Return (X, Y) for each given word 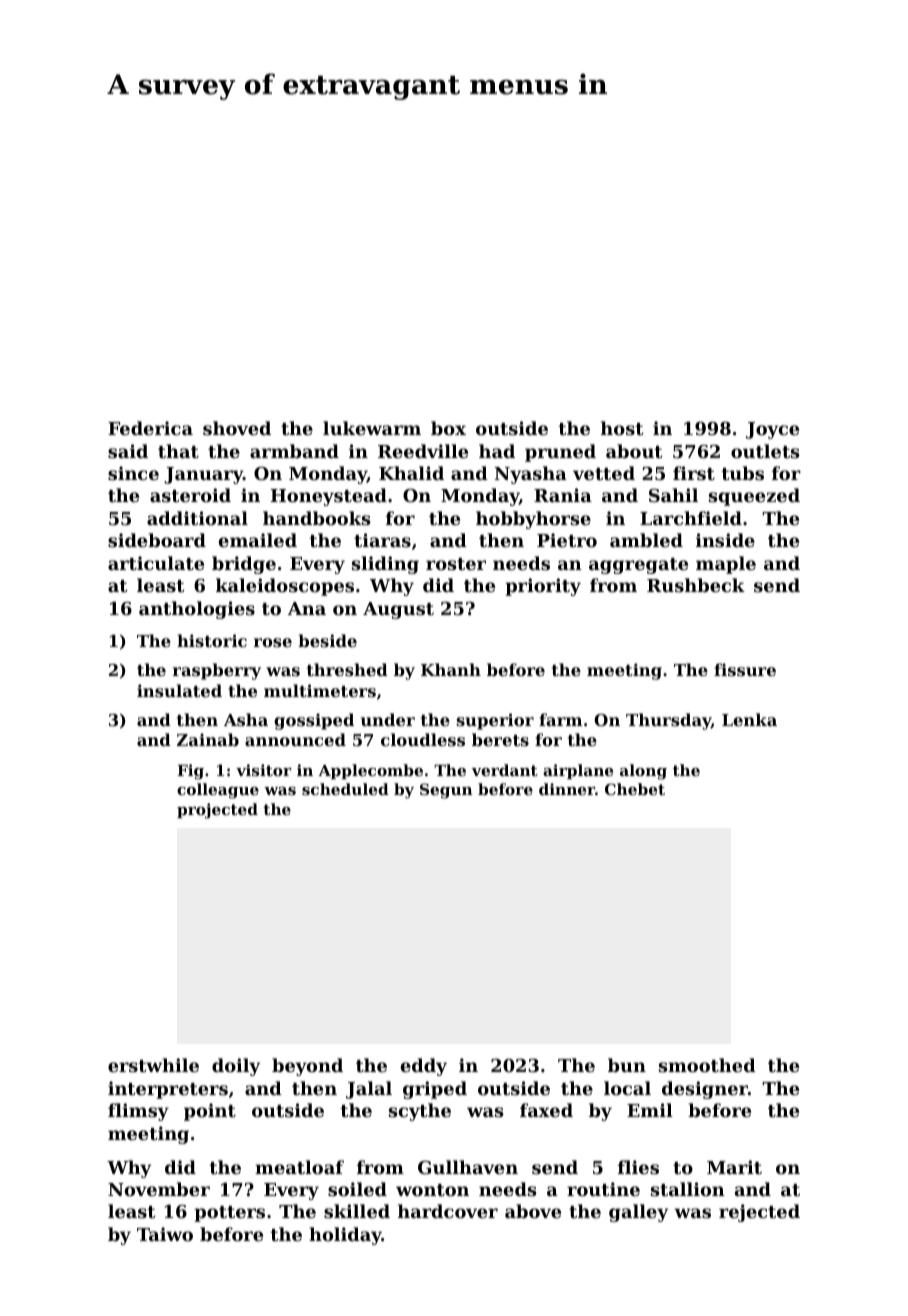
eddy (424, 1067)
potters (229, 1214)
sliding (385, 565)
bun (627, 1065)
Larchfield (691, 518)
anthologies (197, 610)
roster (456, 564)
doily (236, 1067)
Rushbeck (696, 585)
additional (197, 518)
